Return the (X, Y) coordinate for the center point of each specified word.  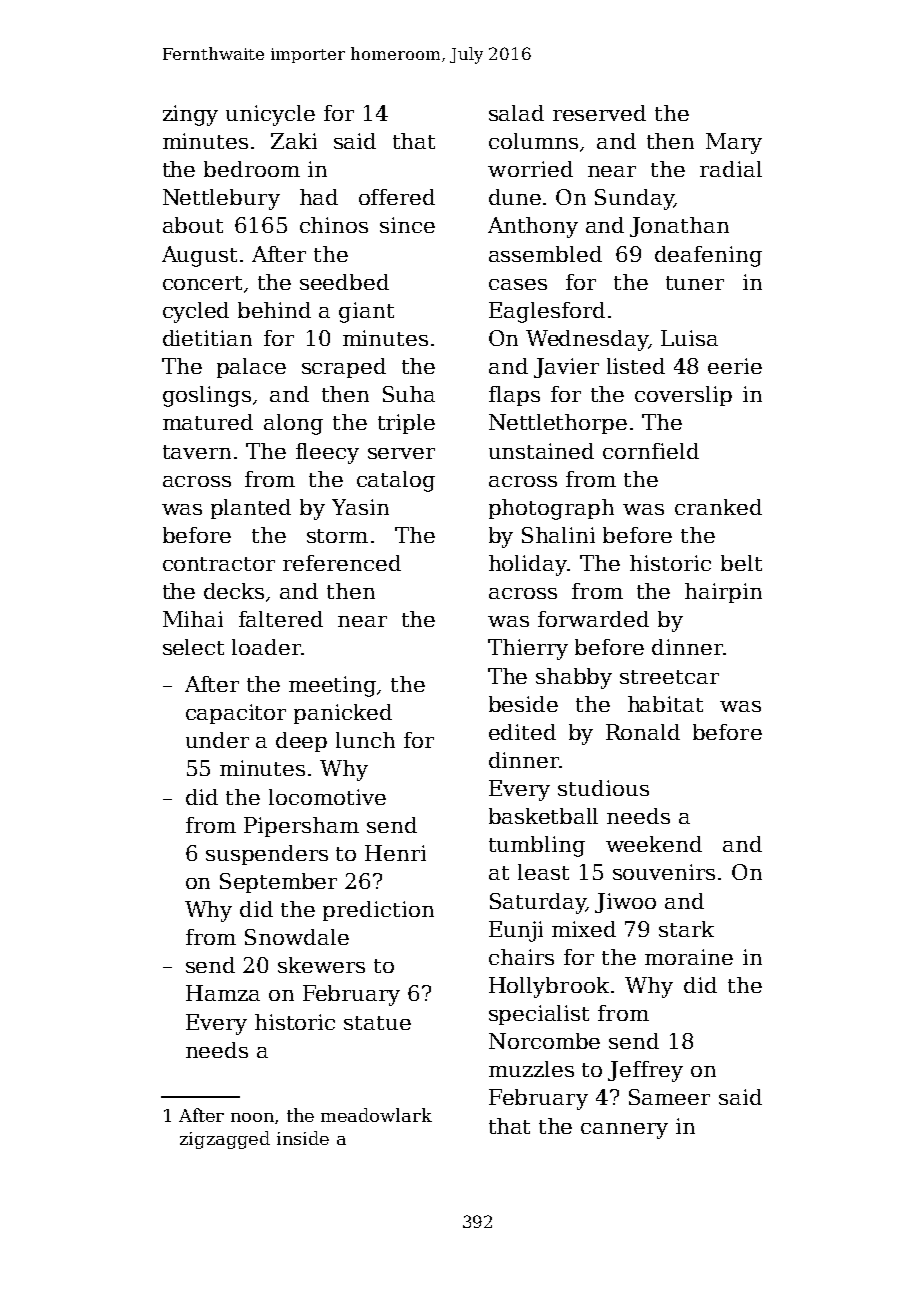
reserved (599, 113)
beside (523, 704)
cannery (624, 1131)
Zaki (294, 141)
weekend (654, 844)
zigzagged (225, 1140)
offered (397, 197)
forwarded (593, 619)
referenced (342, 563)
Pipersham (301, 827)
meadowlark (376, 1115)
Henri (395, 853)
